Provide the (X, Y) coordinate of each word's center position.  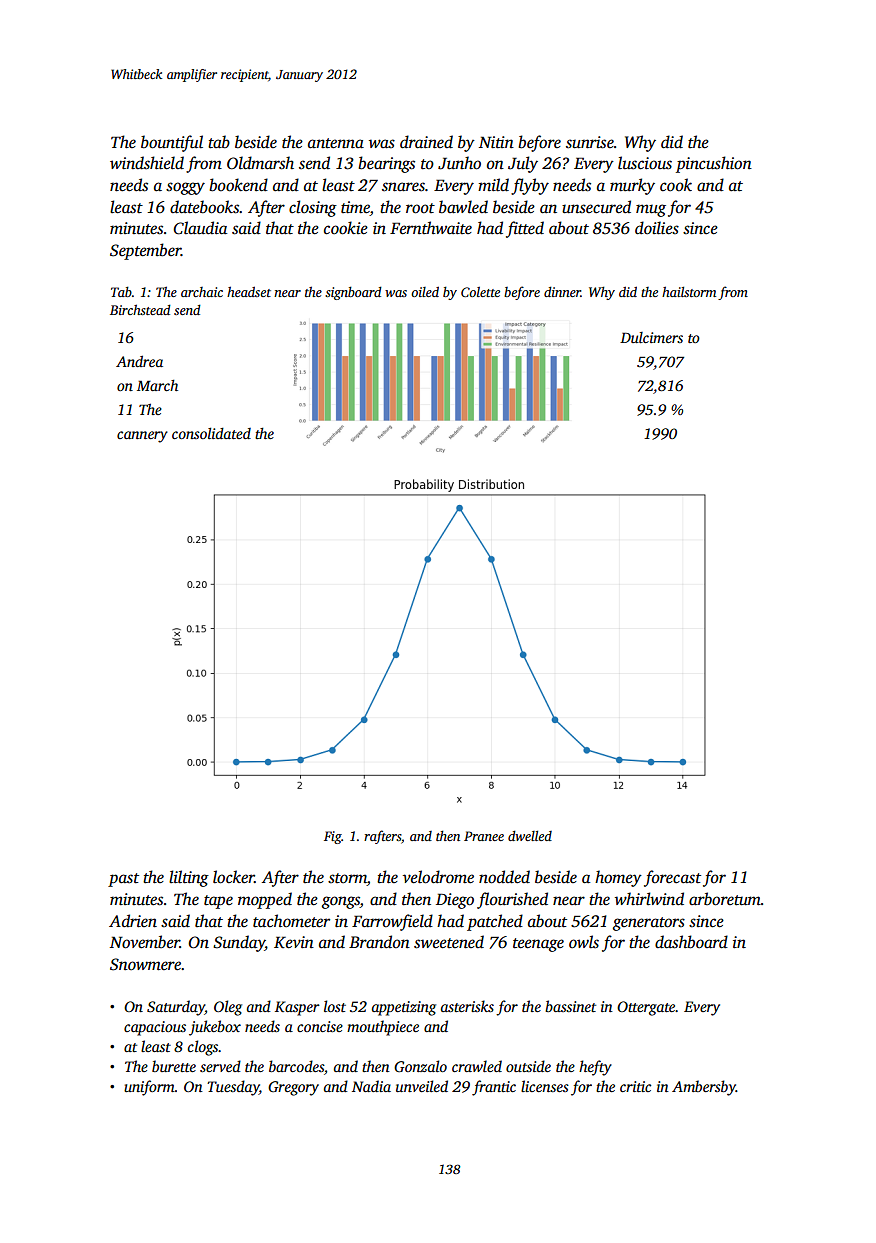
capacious (155, 1028)
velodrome (438, 877)
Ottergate (646, 1008)
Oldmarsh (260, 163)
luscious (645, 163)
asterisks (467, 1006)
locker (233, 877)
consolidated (211, 433)
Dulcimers (651, 337)
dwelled (530, 835)
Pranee (484, 836)
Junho (459, 163)
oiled (425, 291)
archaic (202, 292)
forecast (672, 878)
